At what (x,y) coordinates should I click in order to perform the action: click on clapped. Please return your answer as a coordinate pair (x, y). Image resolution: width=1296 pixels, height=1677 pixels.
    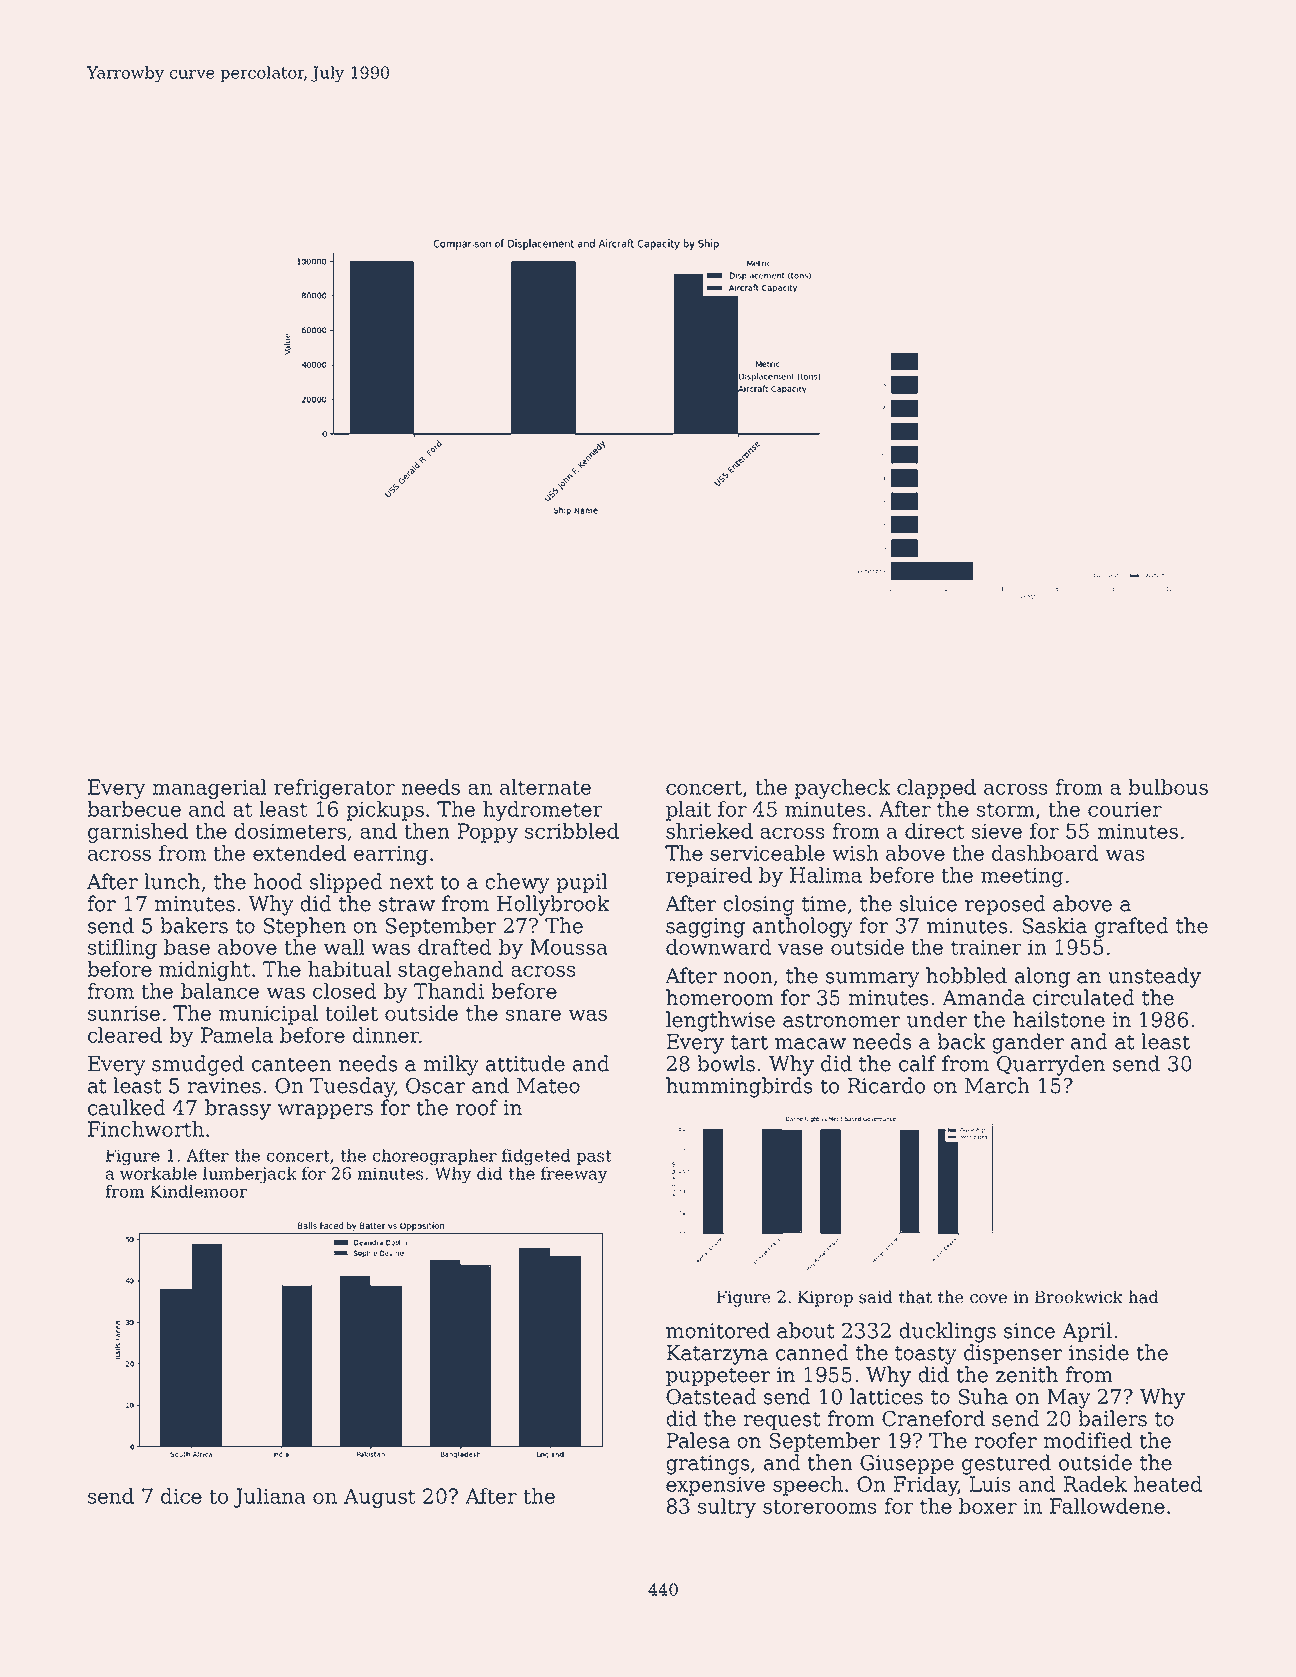
    Looking at the image, I should click on (936, 789).
